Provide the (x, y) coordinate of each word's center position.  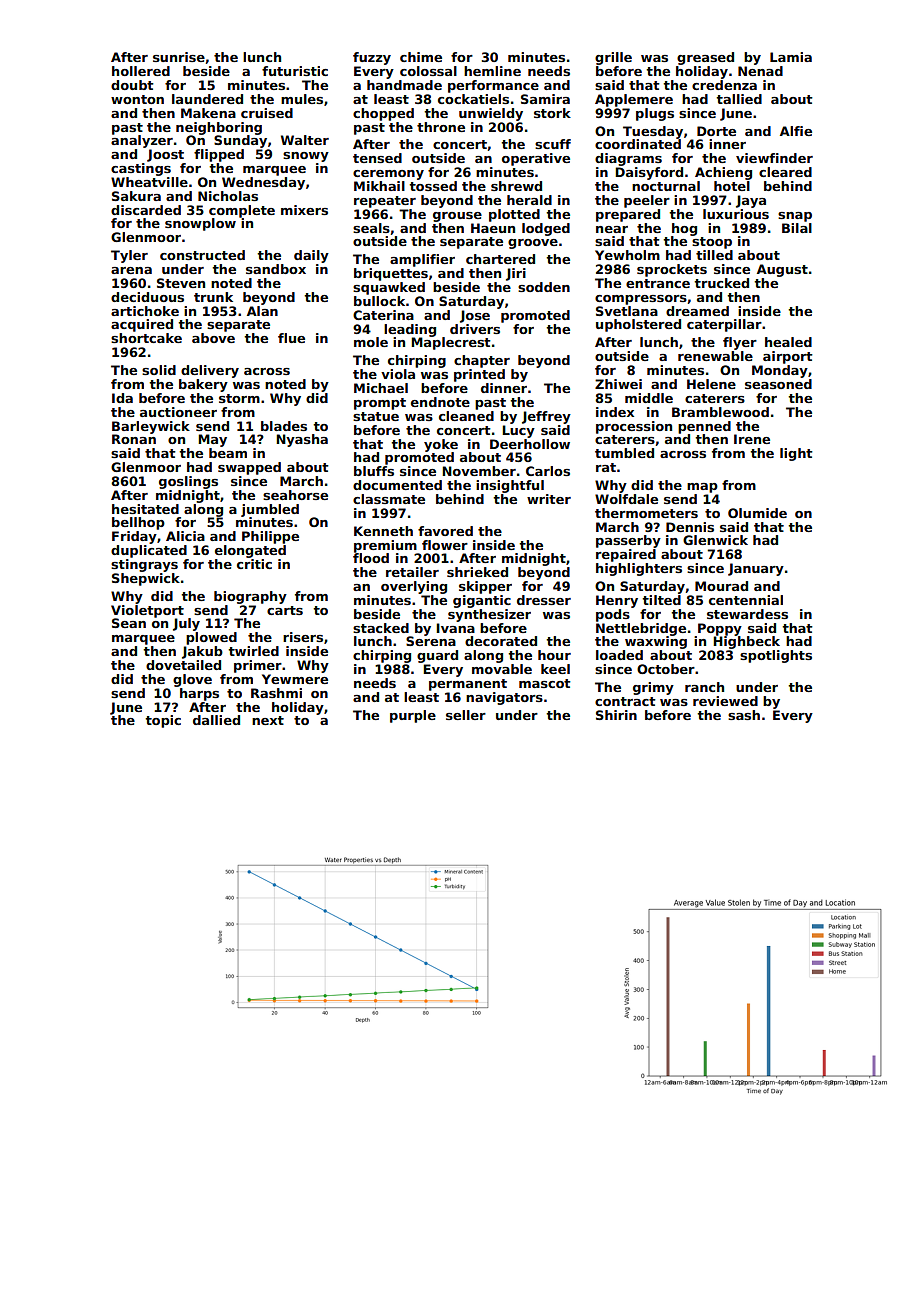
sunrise (179, 57)
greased (705, 58)
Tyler (129, 256)
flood (371, 558)
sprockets (672, 270)
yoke (441, 445)
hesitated (145, 509)
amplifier (422, 260)
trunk (213, 297)
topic (163, 721)
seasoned (778, 384)
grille (613, 58)
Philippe (270, 537)
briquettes (391, 274)
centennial (746, 600)
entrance (658, 283)
